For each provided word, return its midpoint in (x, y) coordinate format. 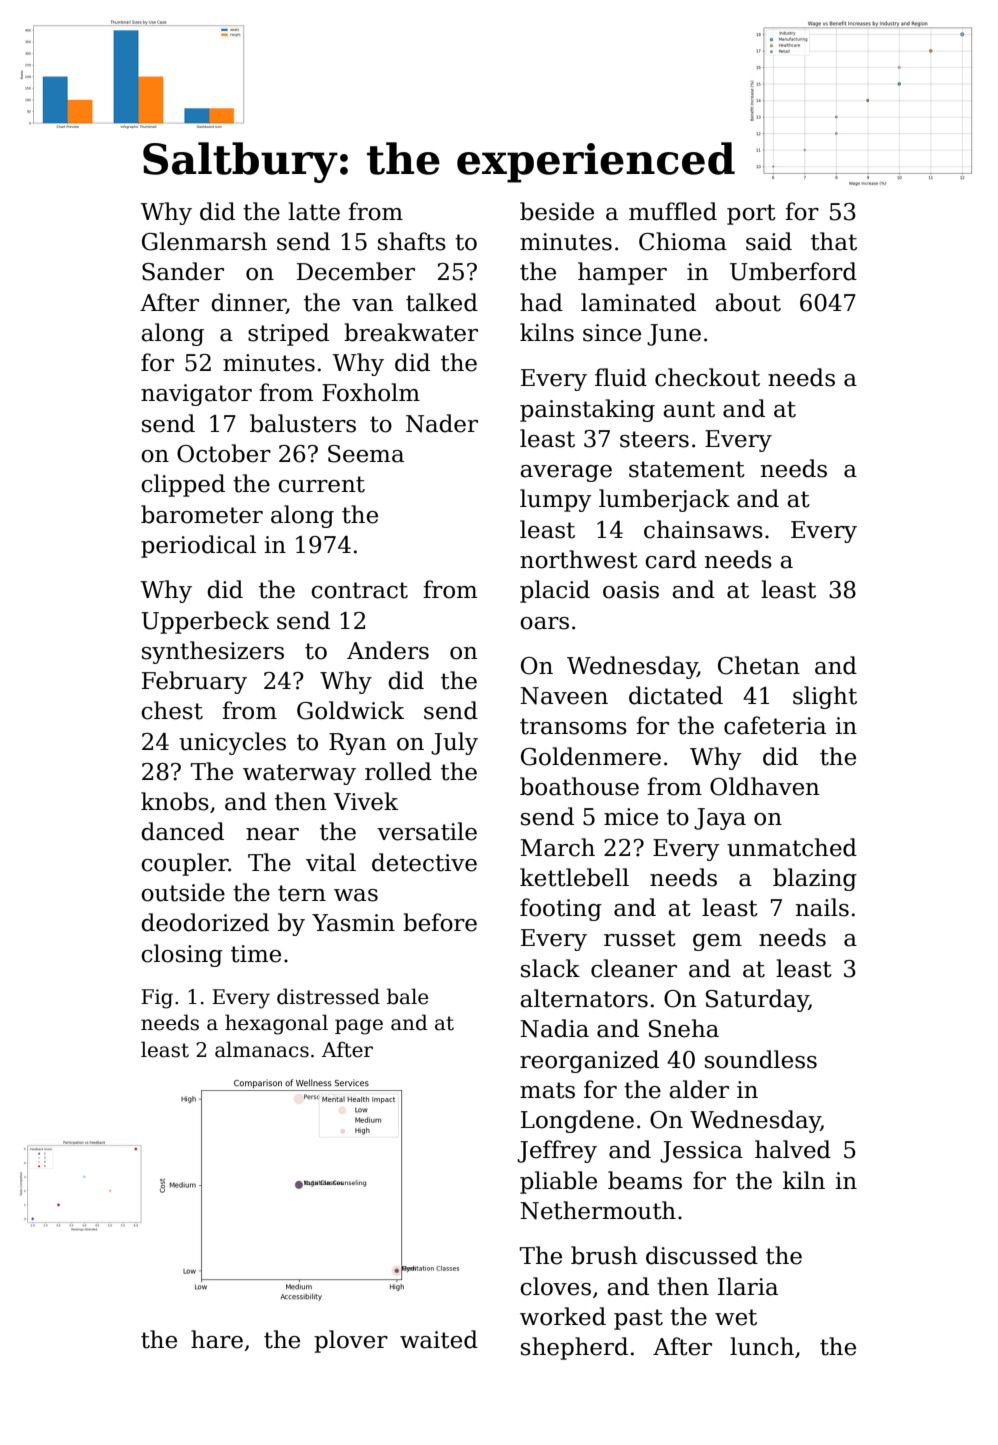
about (748, 302)
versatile (427, 831)
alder (699, 1089)
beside (557, 211)
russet (640, 938)
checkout (707, 377)
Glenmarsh (204, 241)
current (321, 484)
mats (547, 1090)
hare (217, 1339)
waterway (299, 774)
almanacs (262, 1049)
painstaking (587, 410)
